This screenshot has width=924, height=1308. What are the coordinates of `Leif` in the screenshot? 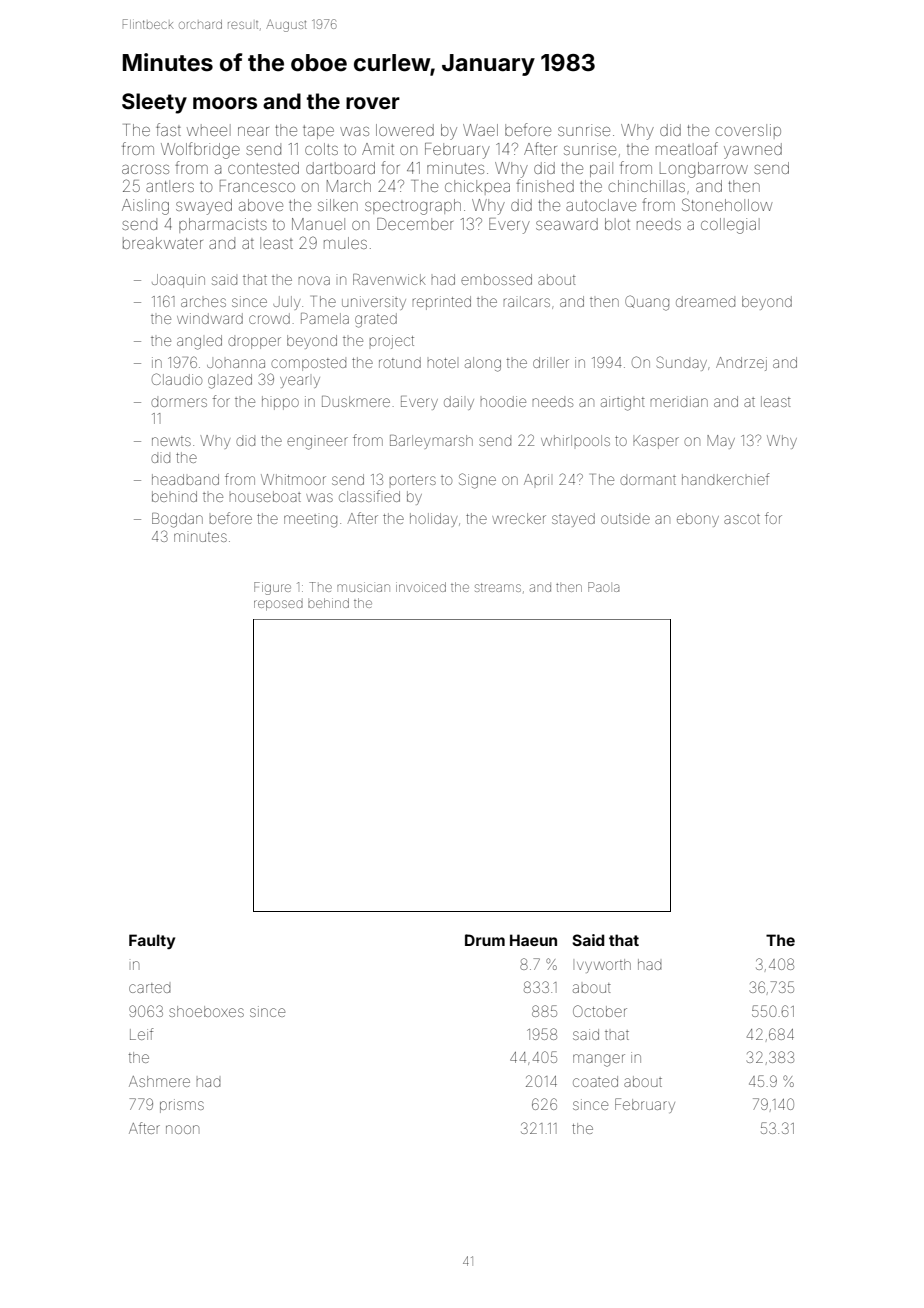 It's located at (141, 1034).
